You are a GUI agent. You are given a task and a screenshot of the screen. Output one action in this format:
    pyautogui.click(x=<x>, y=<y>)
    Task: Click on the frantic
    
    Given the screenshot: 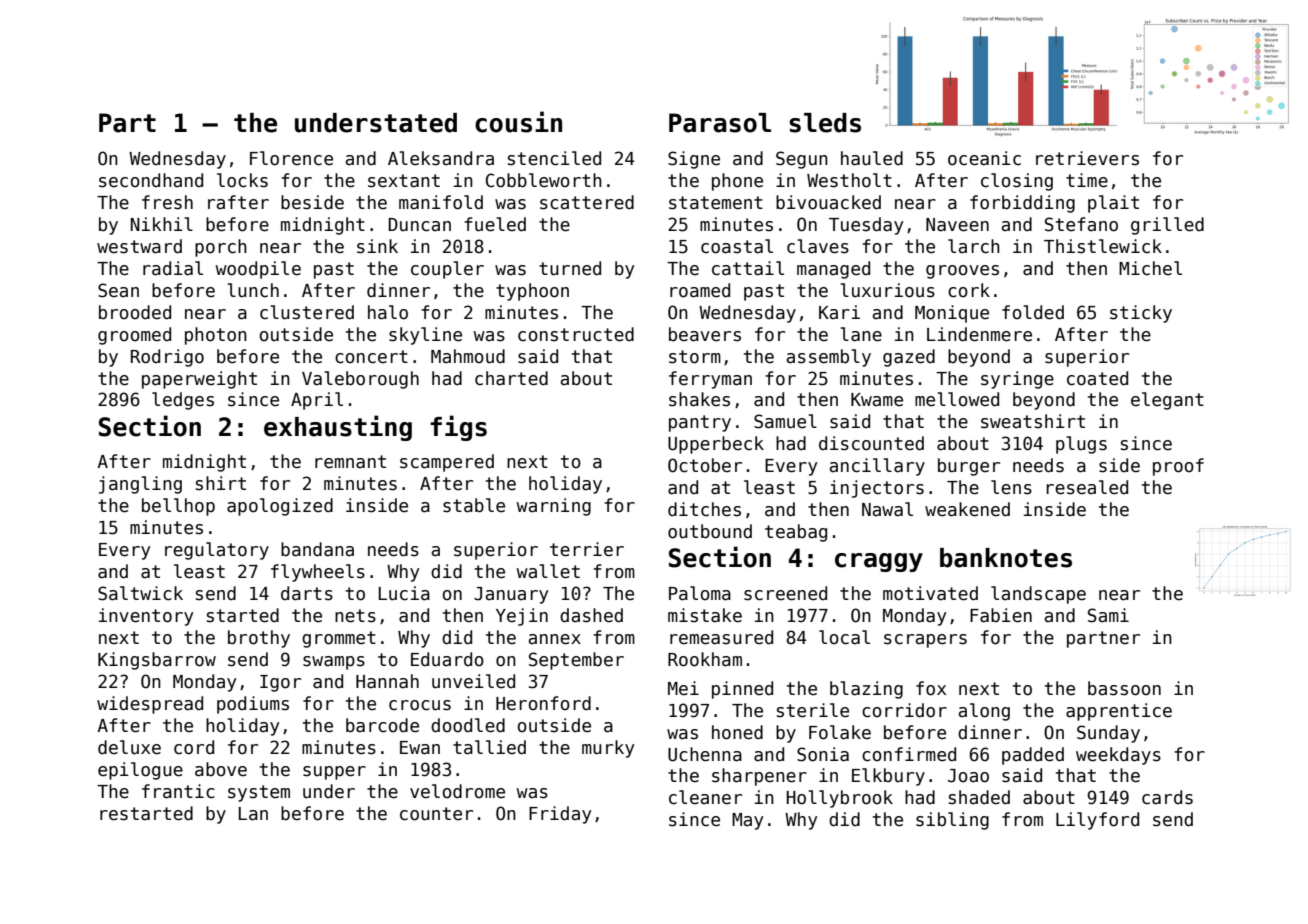 What is the action you would take?
    pyautogui.click(x=178, y=791)
